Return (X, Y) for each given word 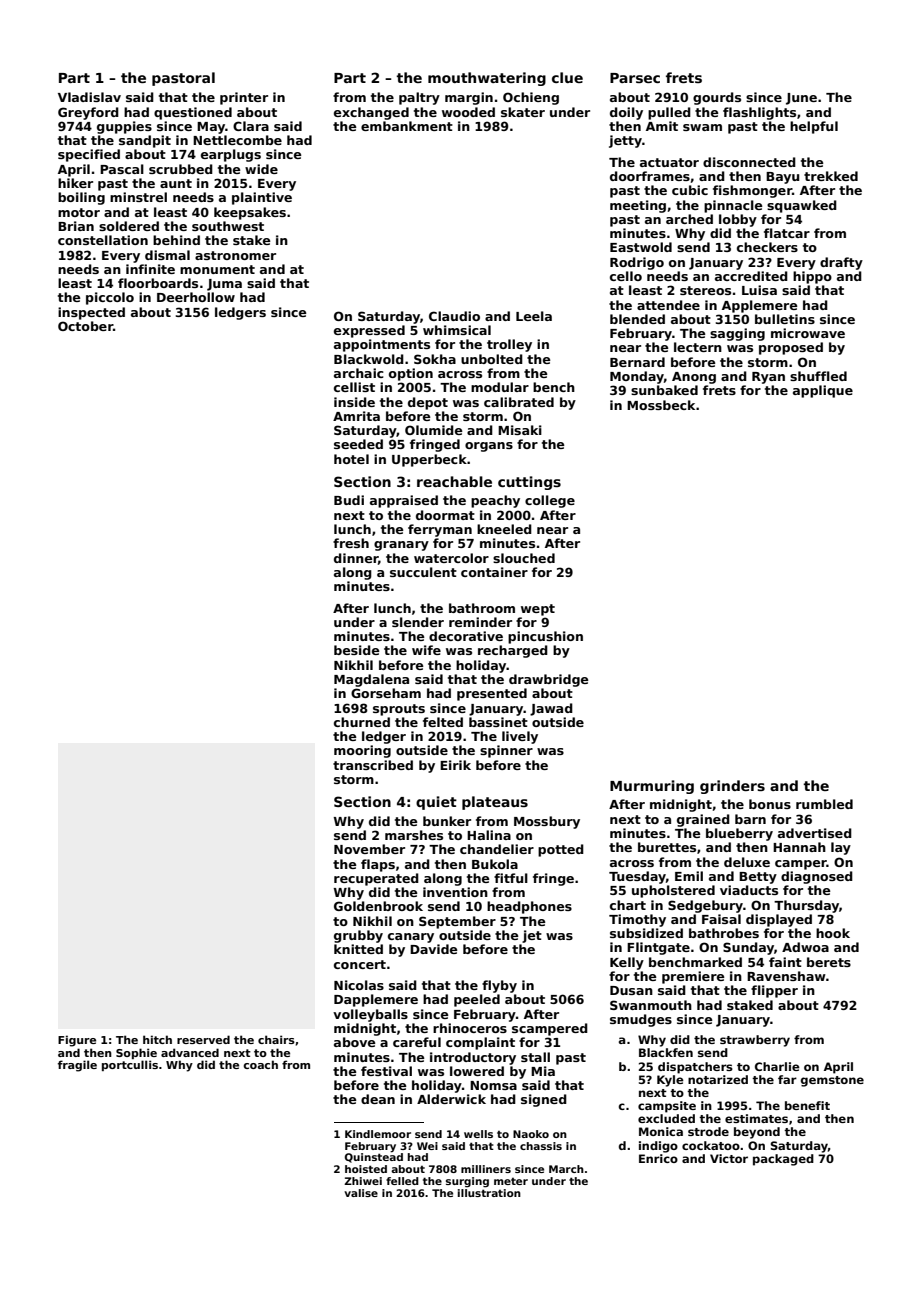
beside (357, 650)
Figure (77, 1041)
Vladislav (89, 97)
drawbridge (549, 680)
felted (443, 722)
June (801, 99)
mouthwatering (487, 79)
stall (535, 1057)
